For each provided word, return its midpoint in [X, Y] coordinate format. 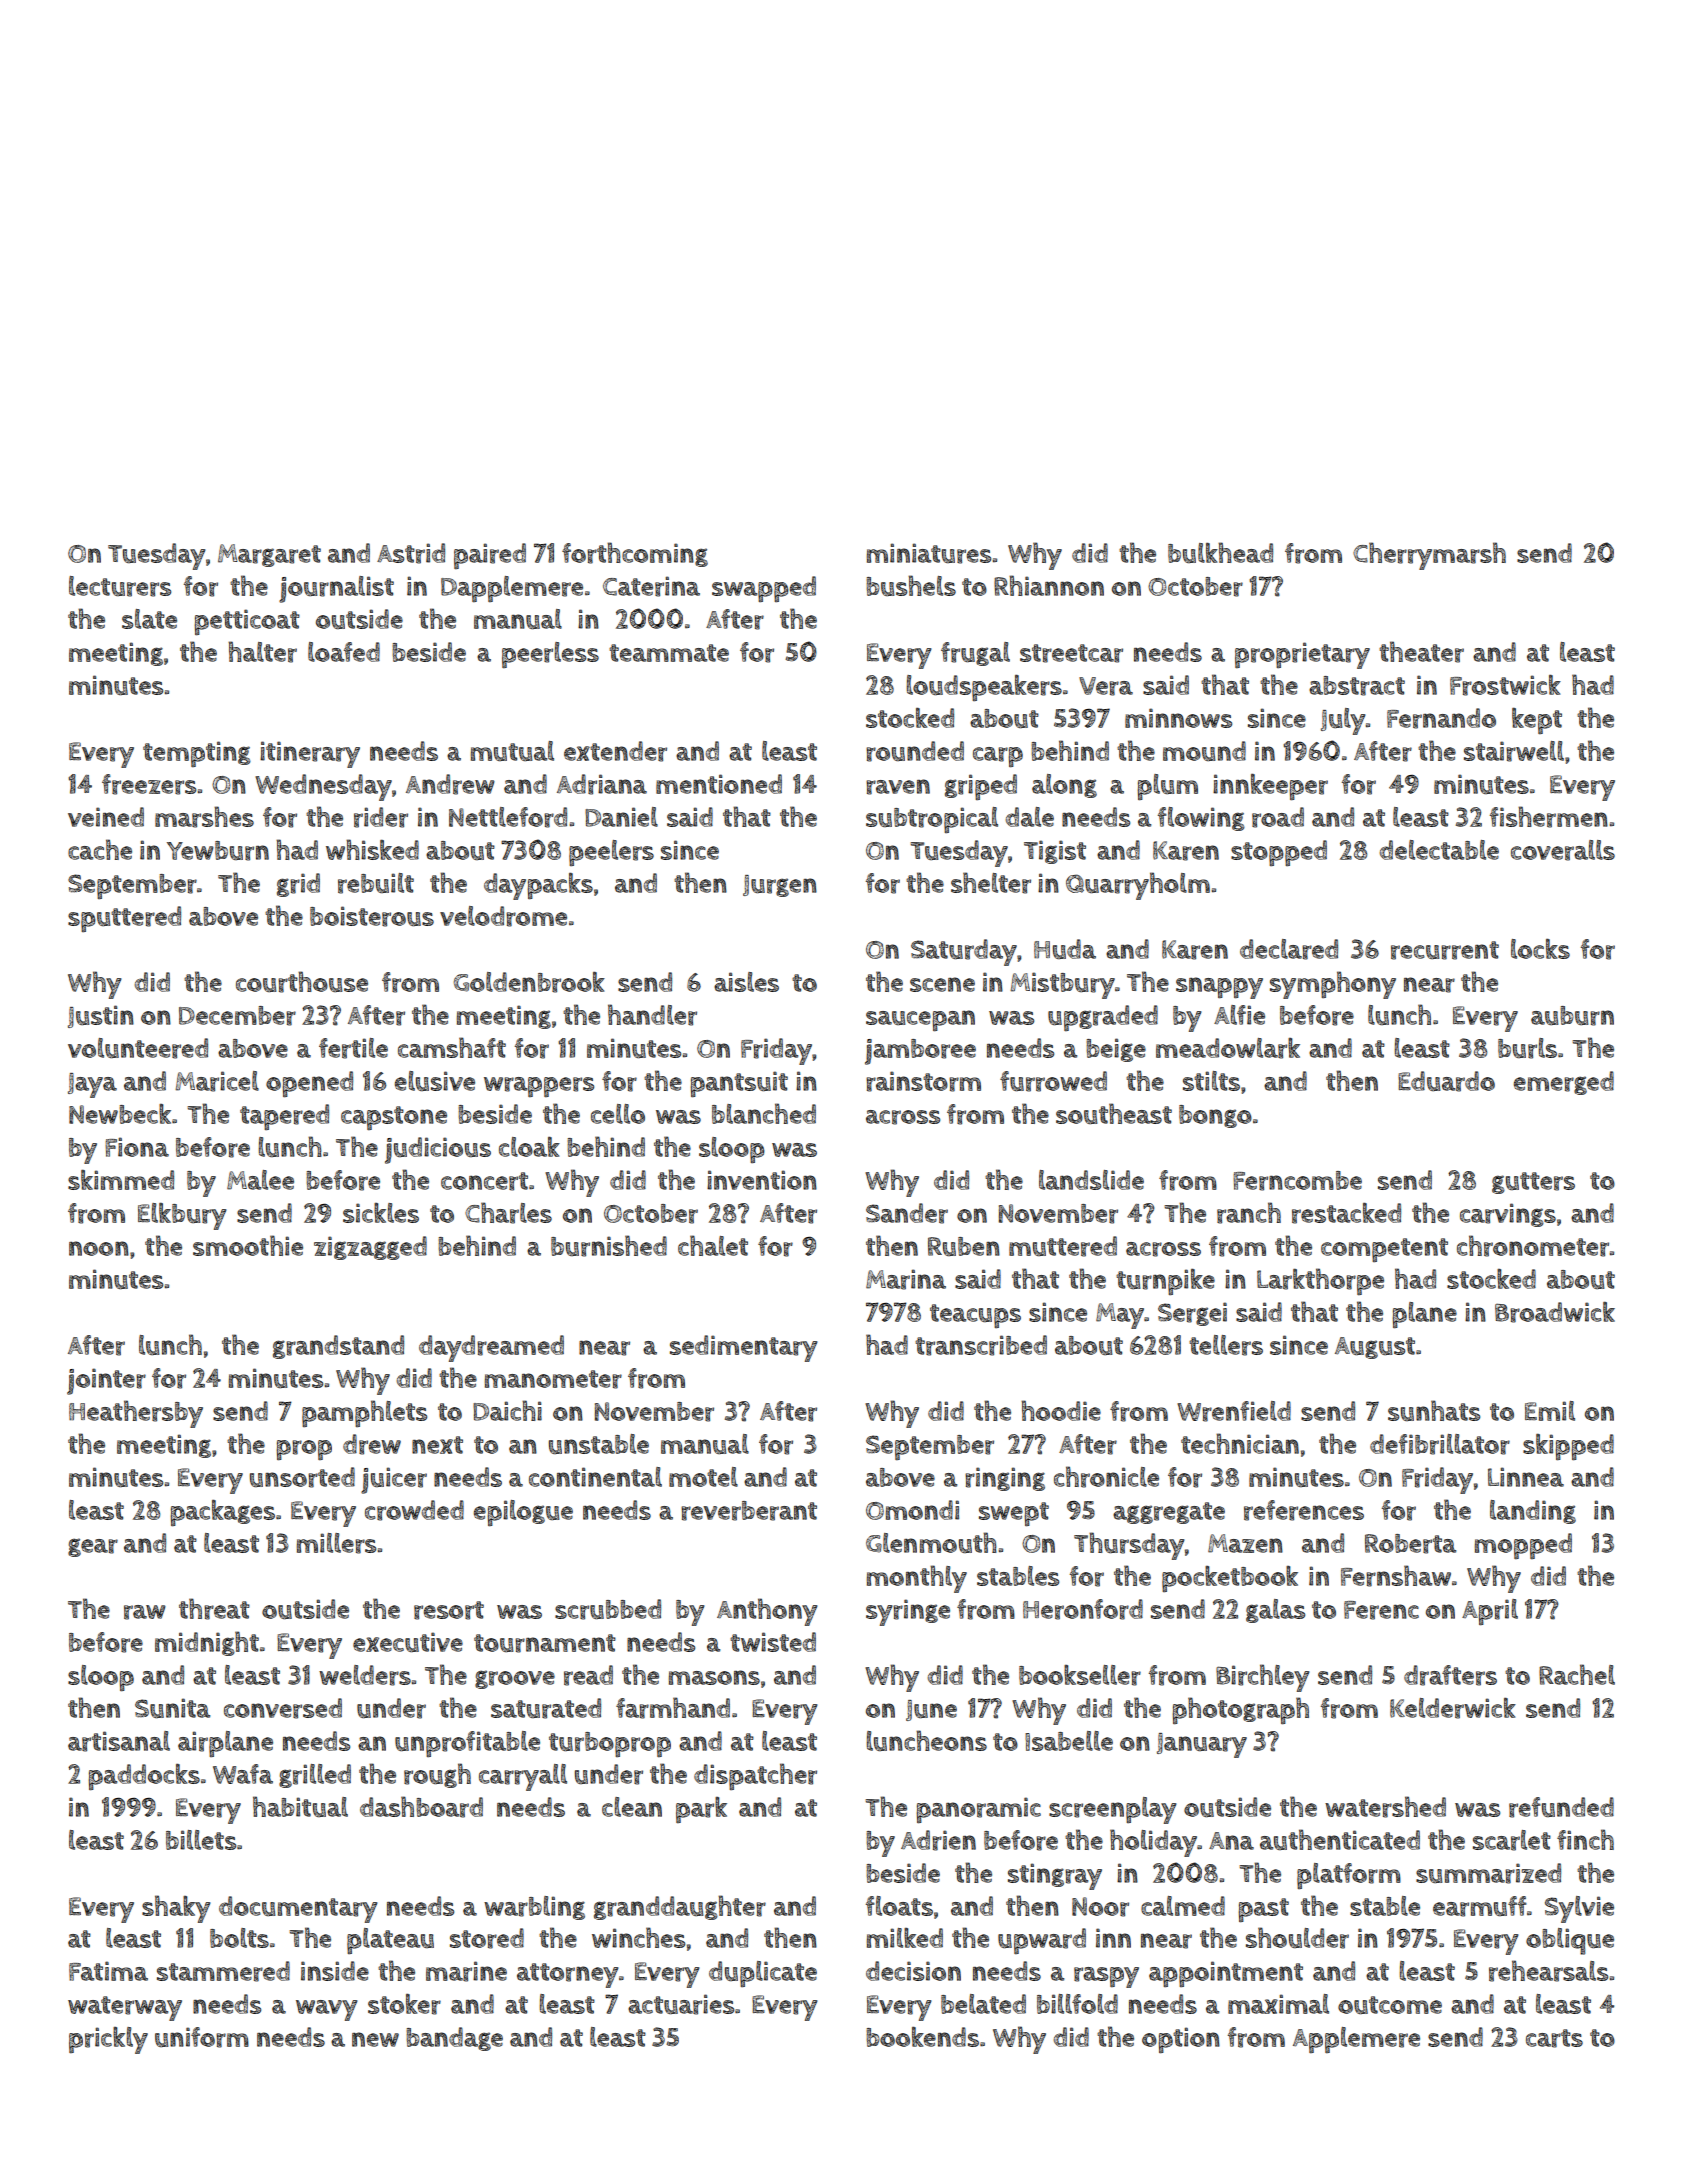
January [1202, 1745]
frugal [975, 654]
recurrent [1445, 950]
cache [100, 849]
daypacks [538, 886]
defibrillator [1440, 1444]
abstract [1357, 686]
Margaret [269, 555]
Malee [260, 1180]
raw [145, 1612]
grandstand [338, 1347]
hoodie [1061, 1410]
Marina [906, 1279]
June [931, 1710]
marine [466, 1971]
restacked [1346, 1213]
